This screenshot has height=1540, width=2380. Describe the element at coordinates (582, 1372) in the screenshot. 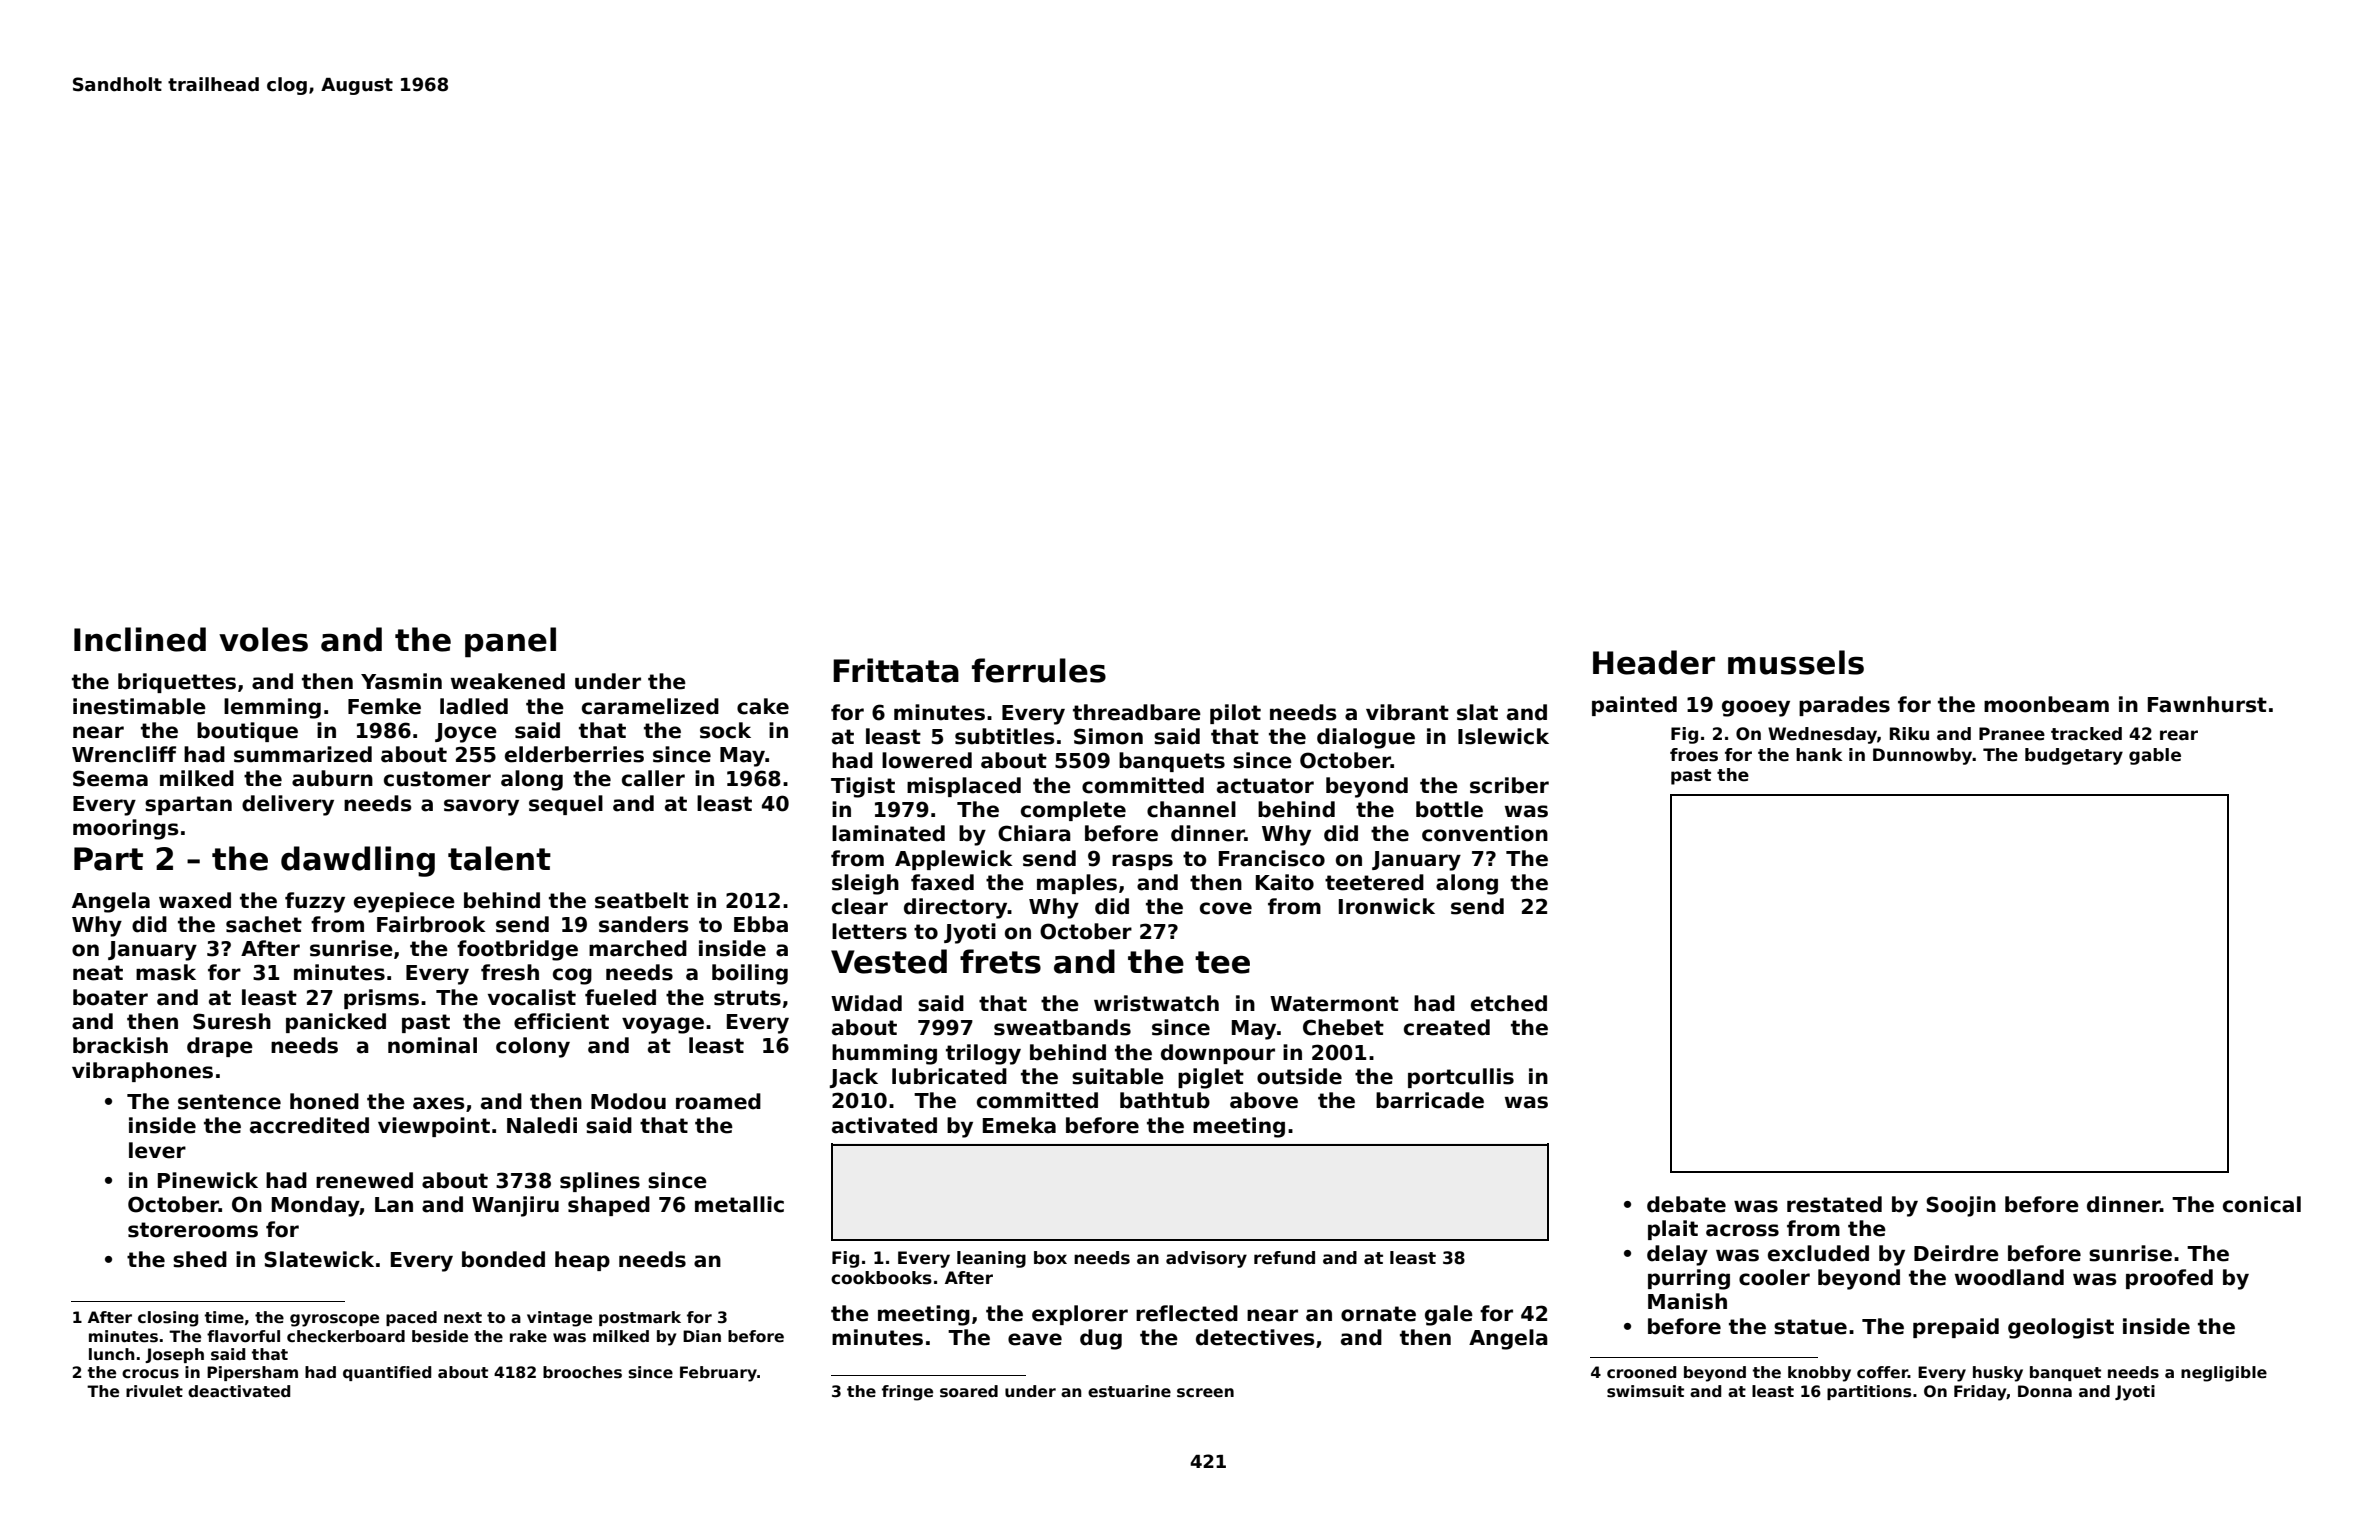

I see `brooches` at that location.
